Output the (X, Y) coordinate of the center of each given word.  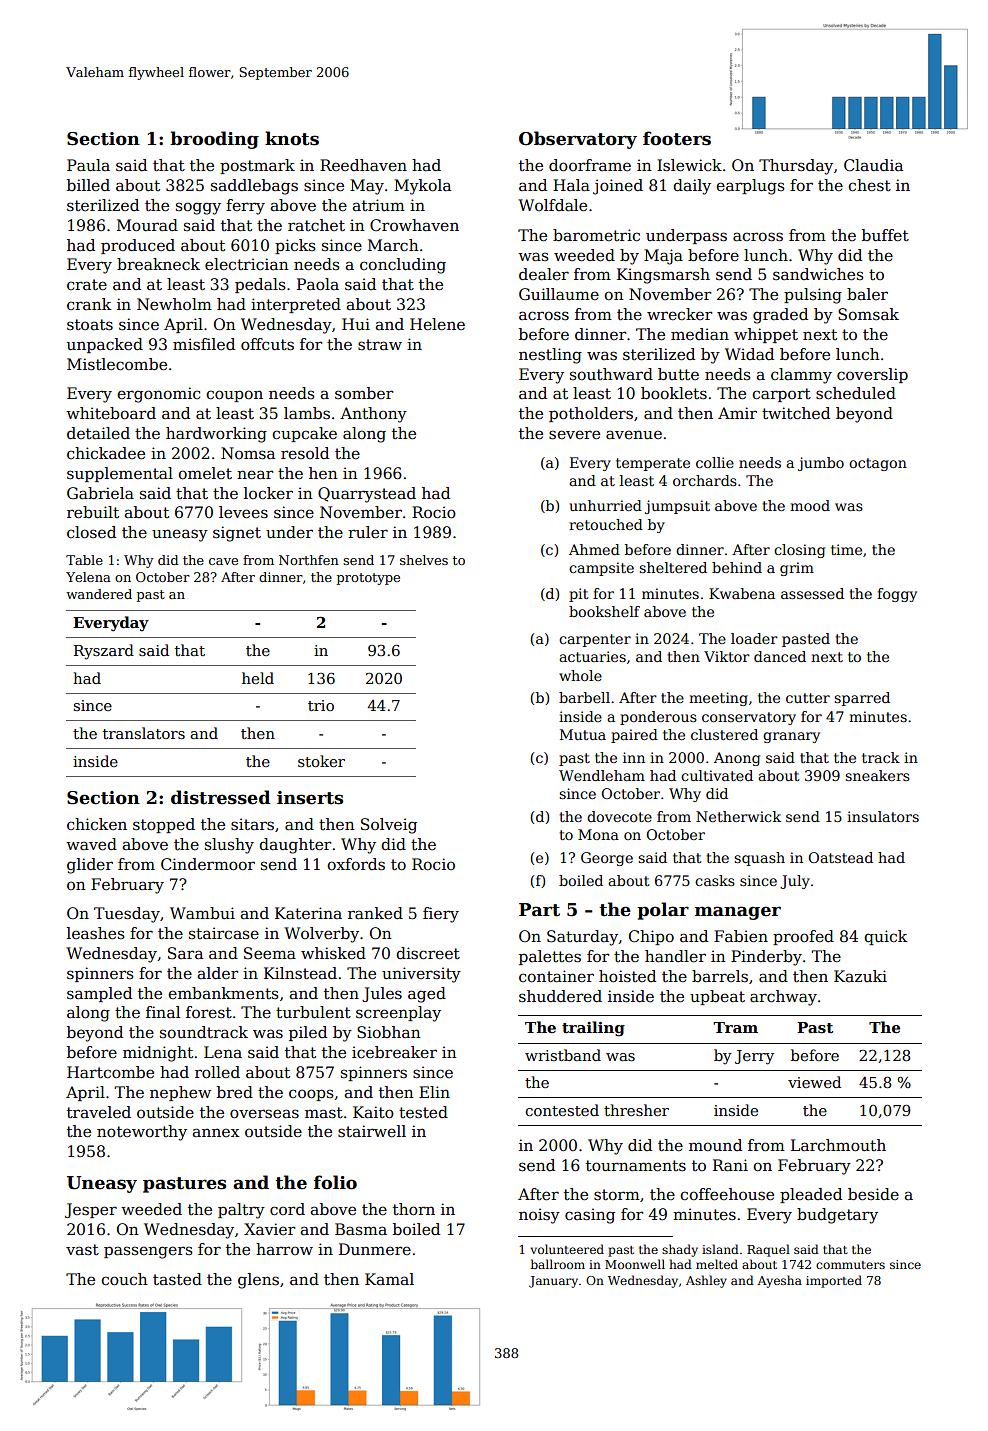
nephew (180, 1093)
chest (869, 185)
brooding (214, 140)
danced (780, 656)
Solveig (389, 826)
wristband (563, 1055)
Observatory (578, 140)
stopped (164, 825)
